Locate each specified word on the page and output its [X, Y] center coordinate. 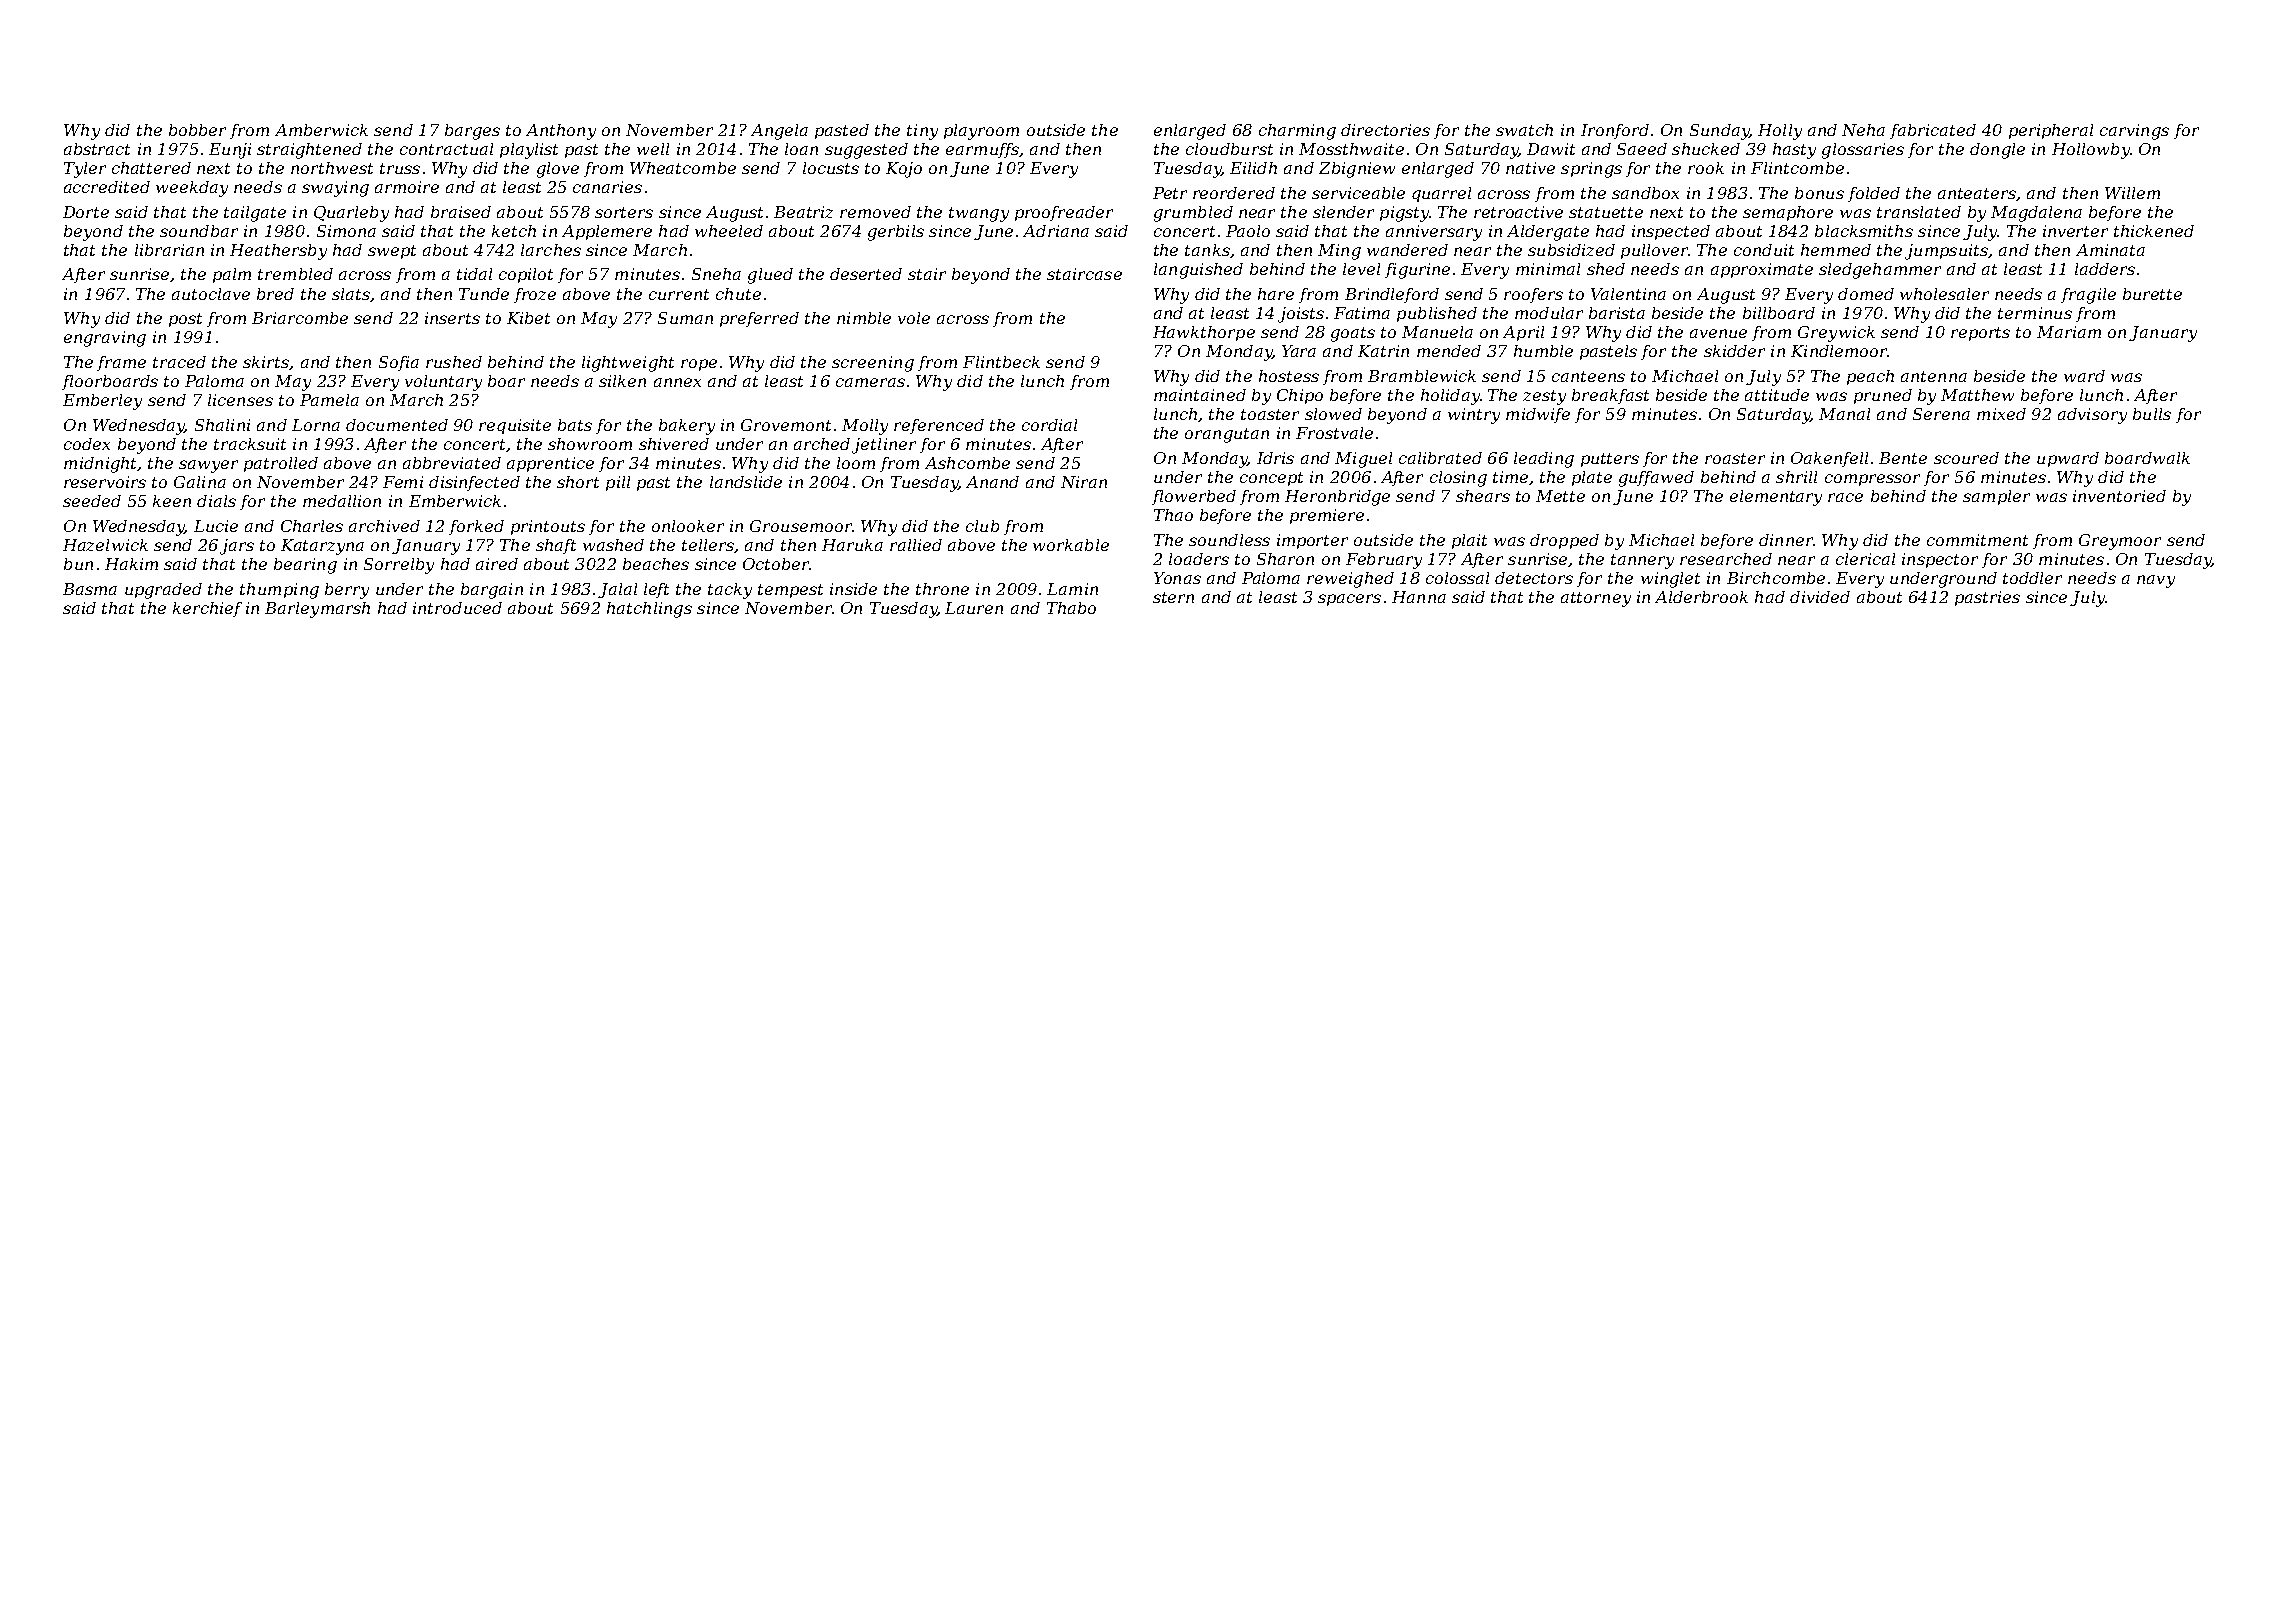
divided [1820, 597]
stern [1173, 597]
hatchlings [649, 610]
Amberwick [321, 130]
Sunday [1719, 132]
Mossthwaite [1351, 149]
